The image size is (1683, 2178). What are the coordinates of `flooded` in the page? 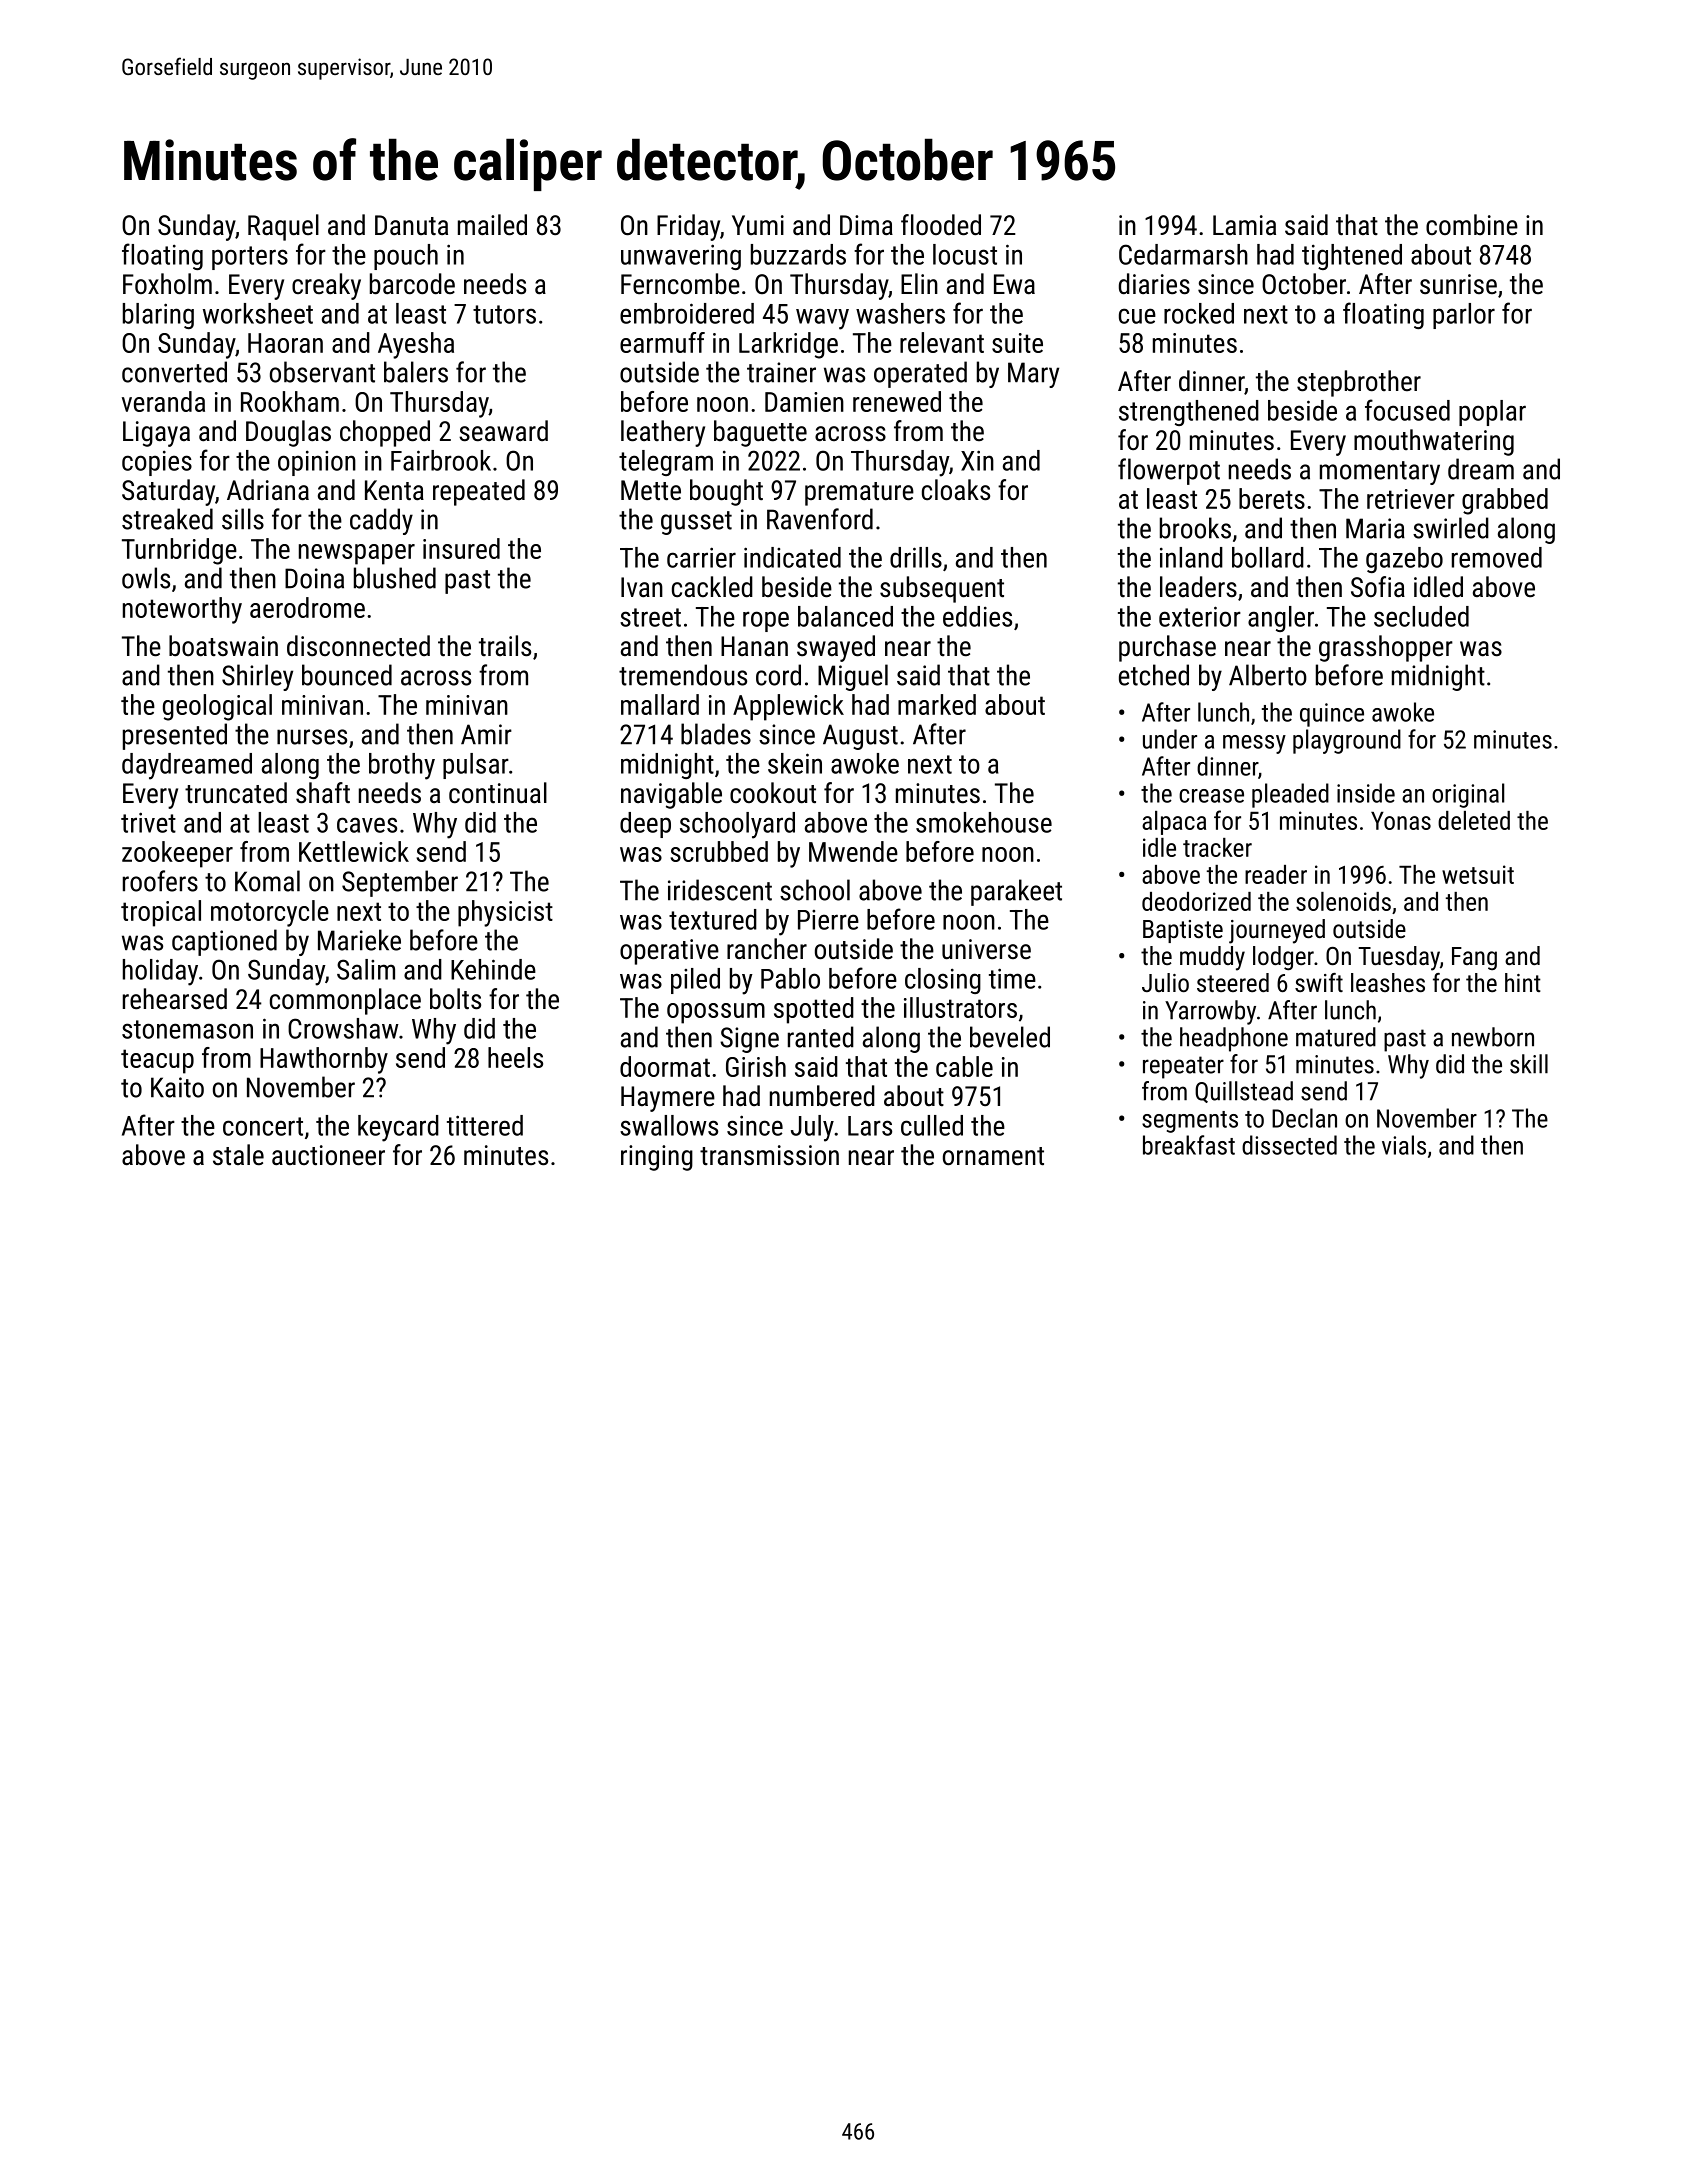 It's located at (941, 225).
